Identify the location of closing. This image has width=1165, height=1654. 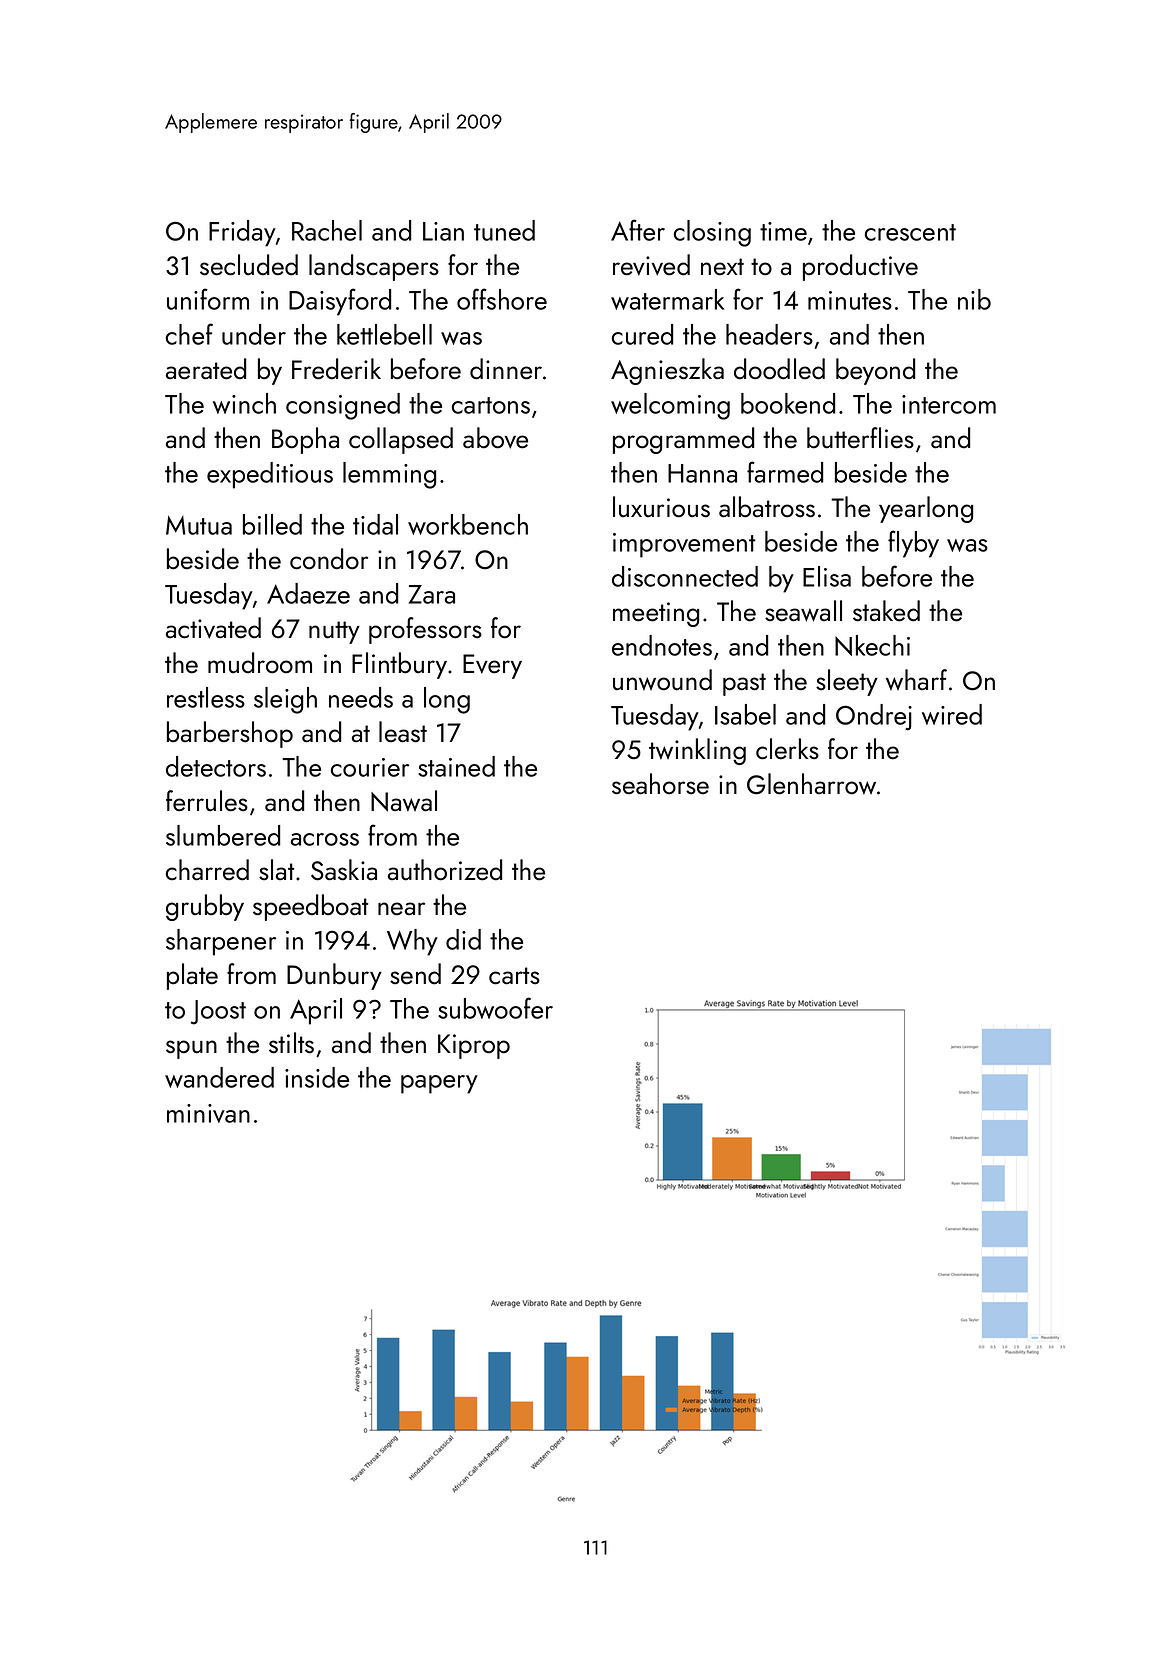
(712, 233).
